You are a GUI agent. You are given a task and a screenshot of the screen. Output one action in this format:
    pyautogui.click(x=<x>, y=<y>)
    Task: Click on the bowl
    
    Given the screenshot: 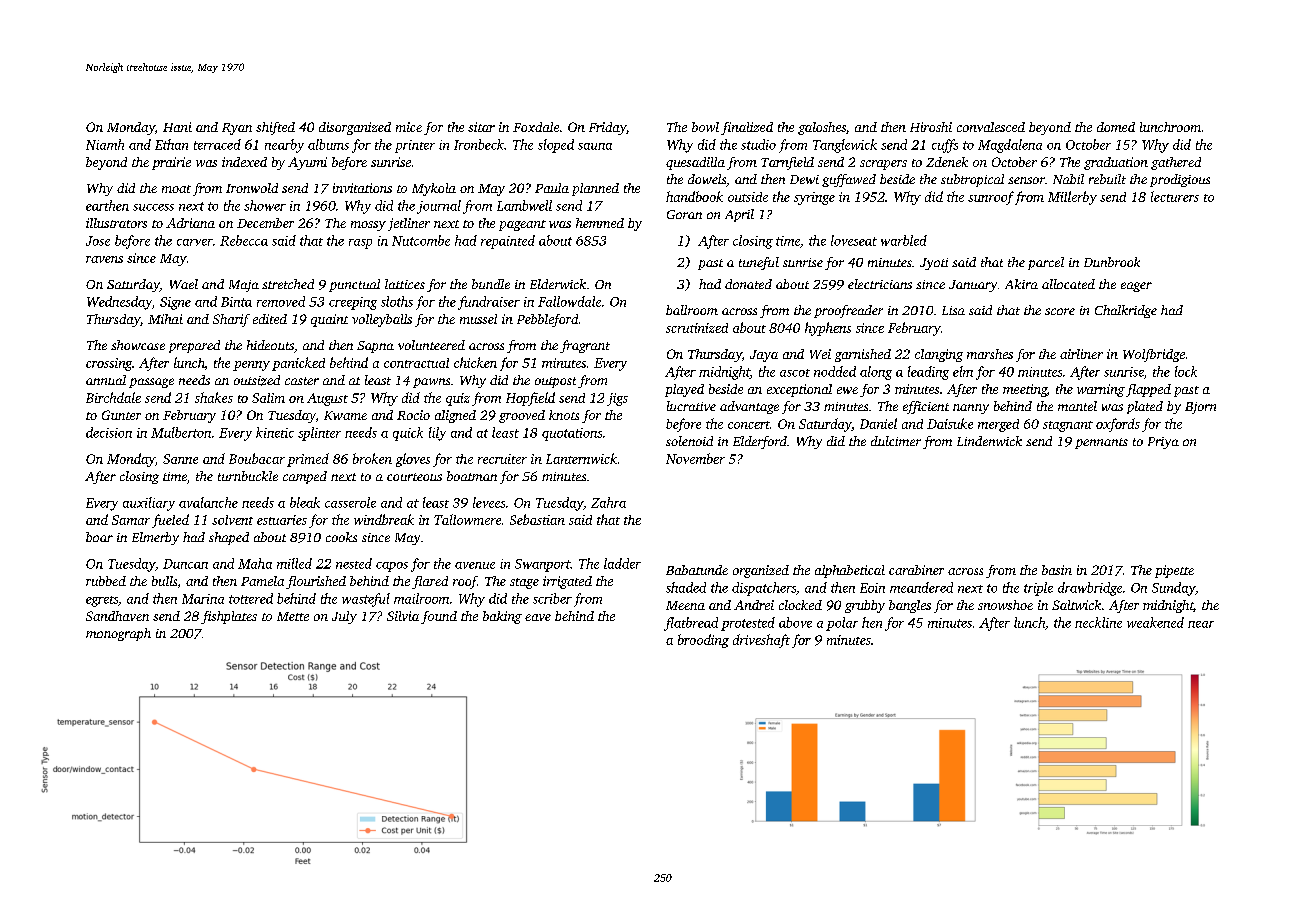 What is the action you would take?
    pyautogui.click(x=705, y=127)
